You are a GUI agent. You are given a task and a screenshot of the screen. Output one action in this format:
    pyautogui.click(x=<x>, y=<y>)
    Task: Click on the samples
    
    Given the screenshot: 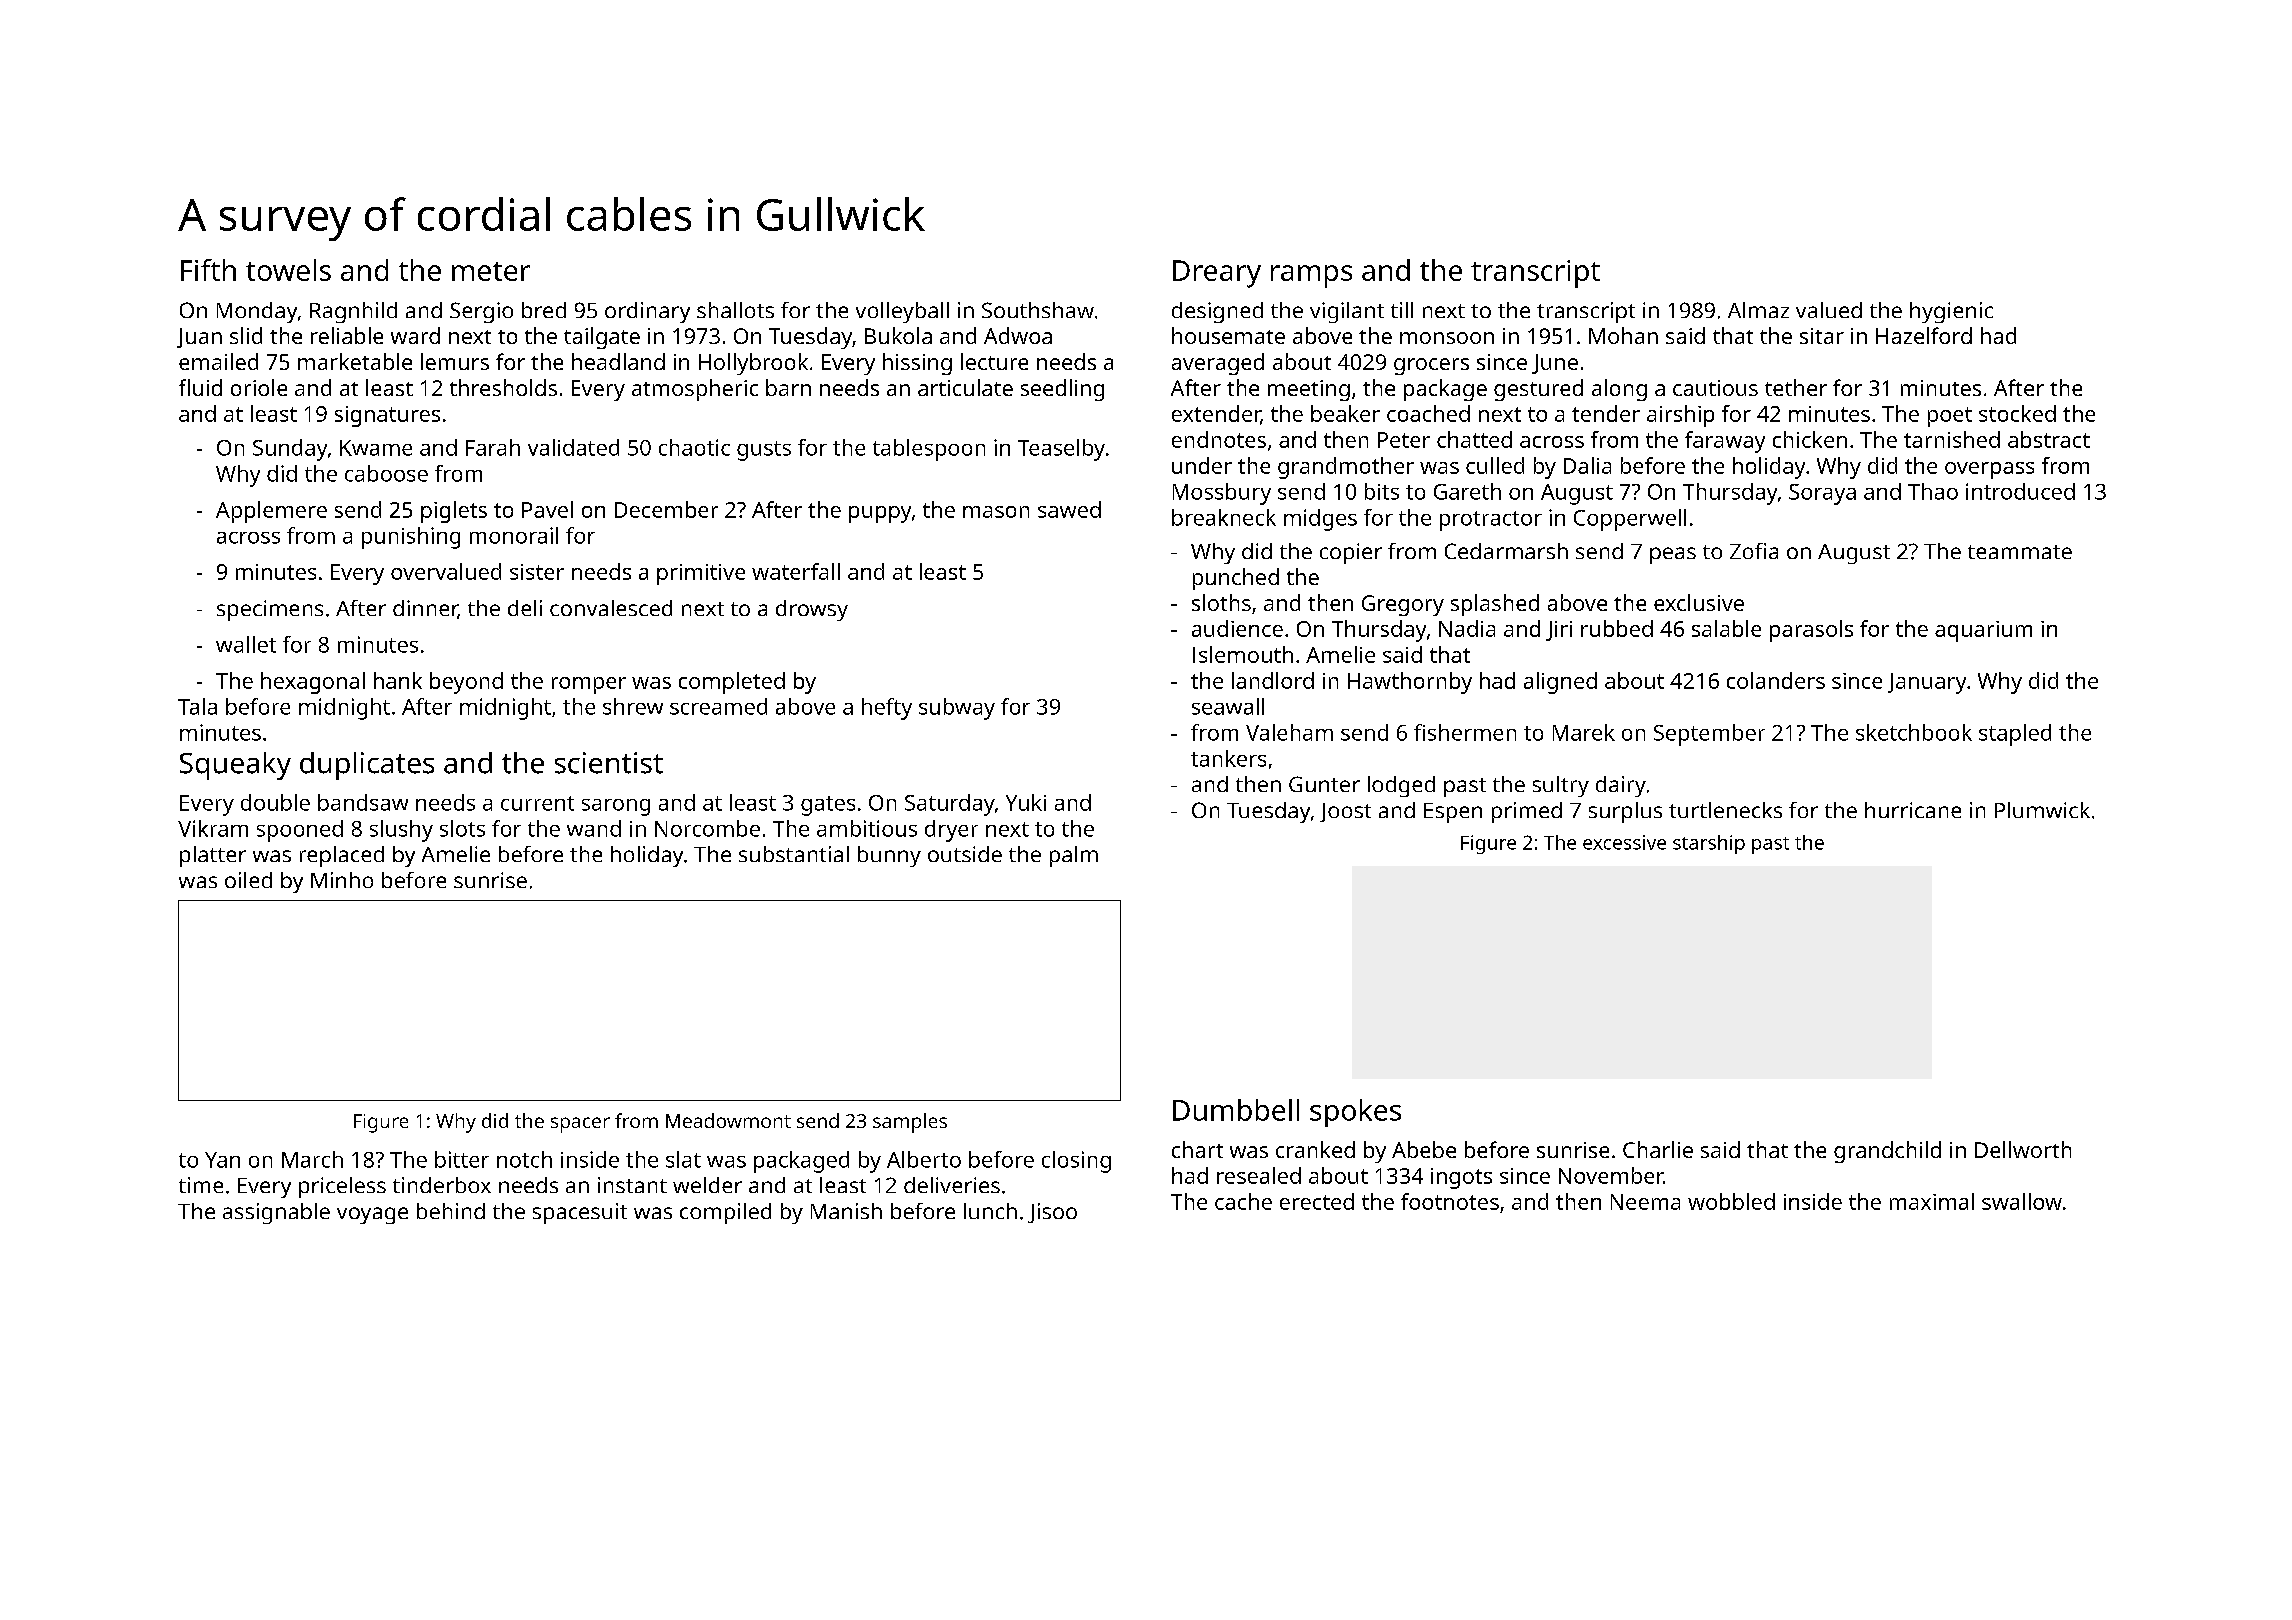 What is the action you would take?
    pyautogui.click(x=910, y=1123)
